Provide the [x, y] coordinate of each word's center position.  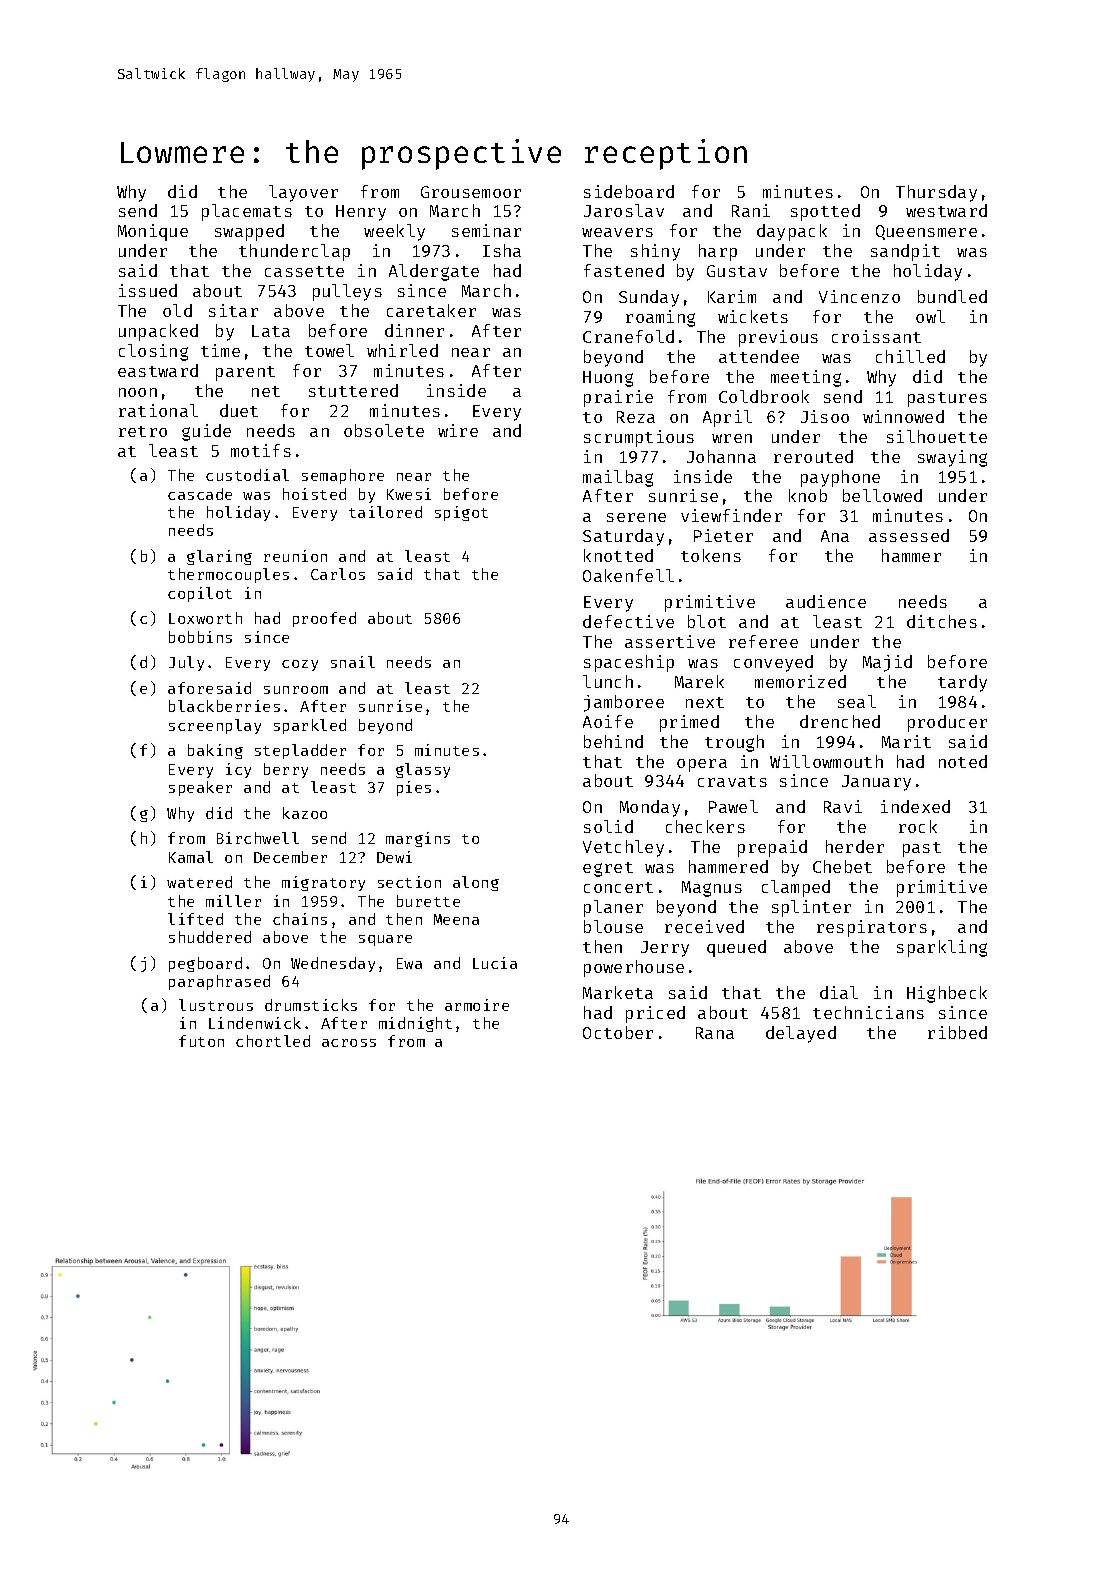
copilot [200, 594]
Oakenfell [628, 575]
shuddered [210, 937]
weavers [617, 232]
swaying [952, 458]
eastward [158, 370]
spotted [825, 212]
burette [428, 901]
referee [763, 641]
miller [233, 901]
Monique [153, 232]
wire [458, 430]
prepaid [772, 848]
